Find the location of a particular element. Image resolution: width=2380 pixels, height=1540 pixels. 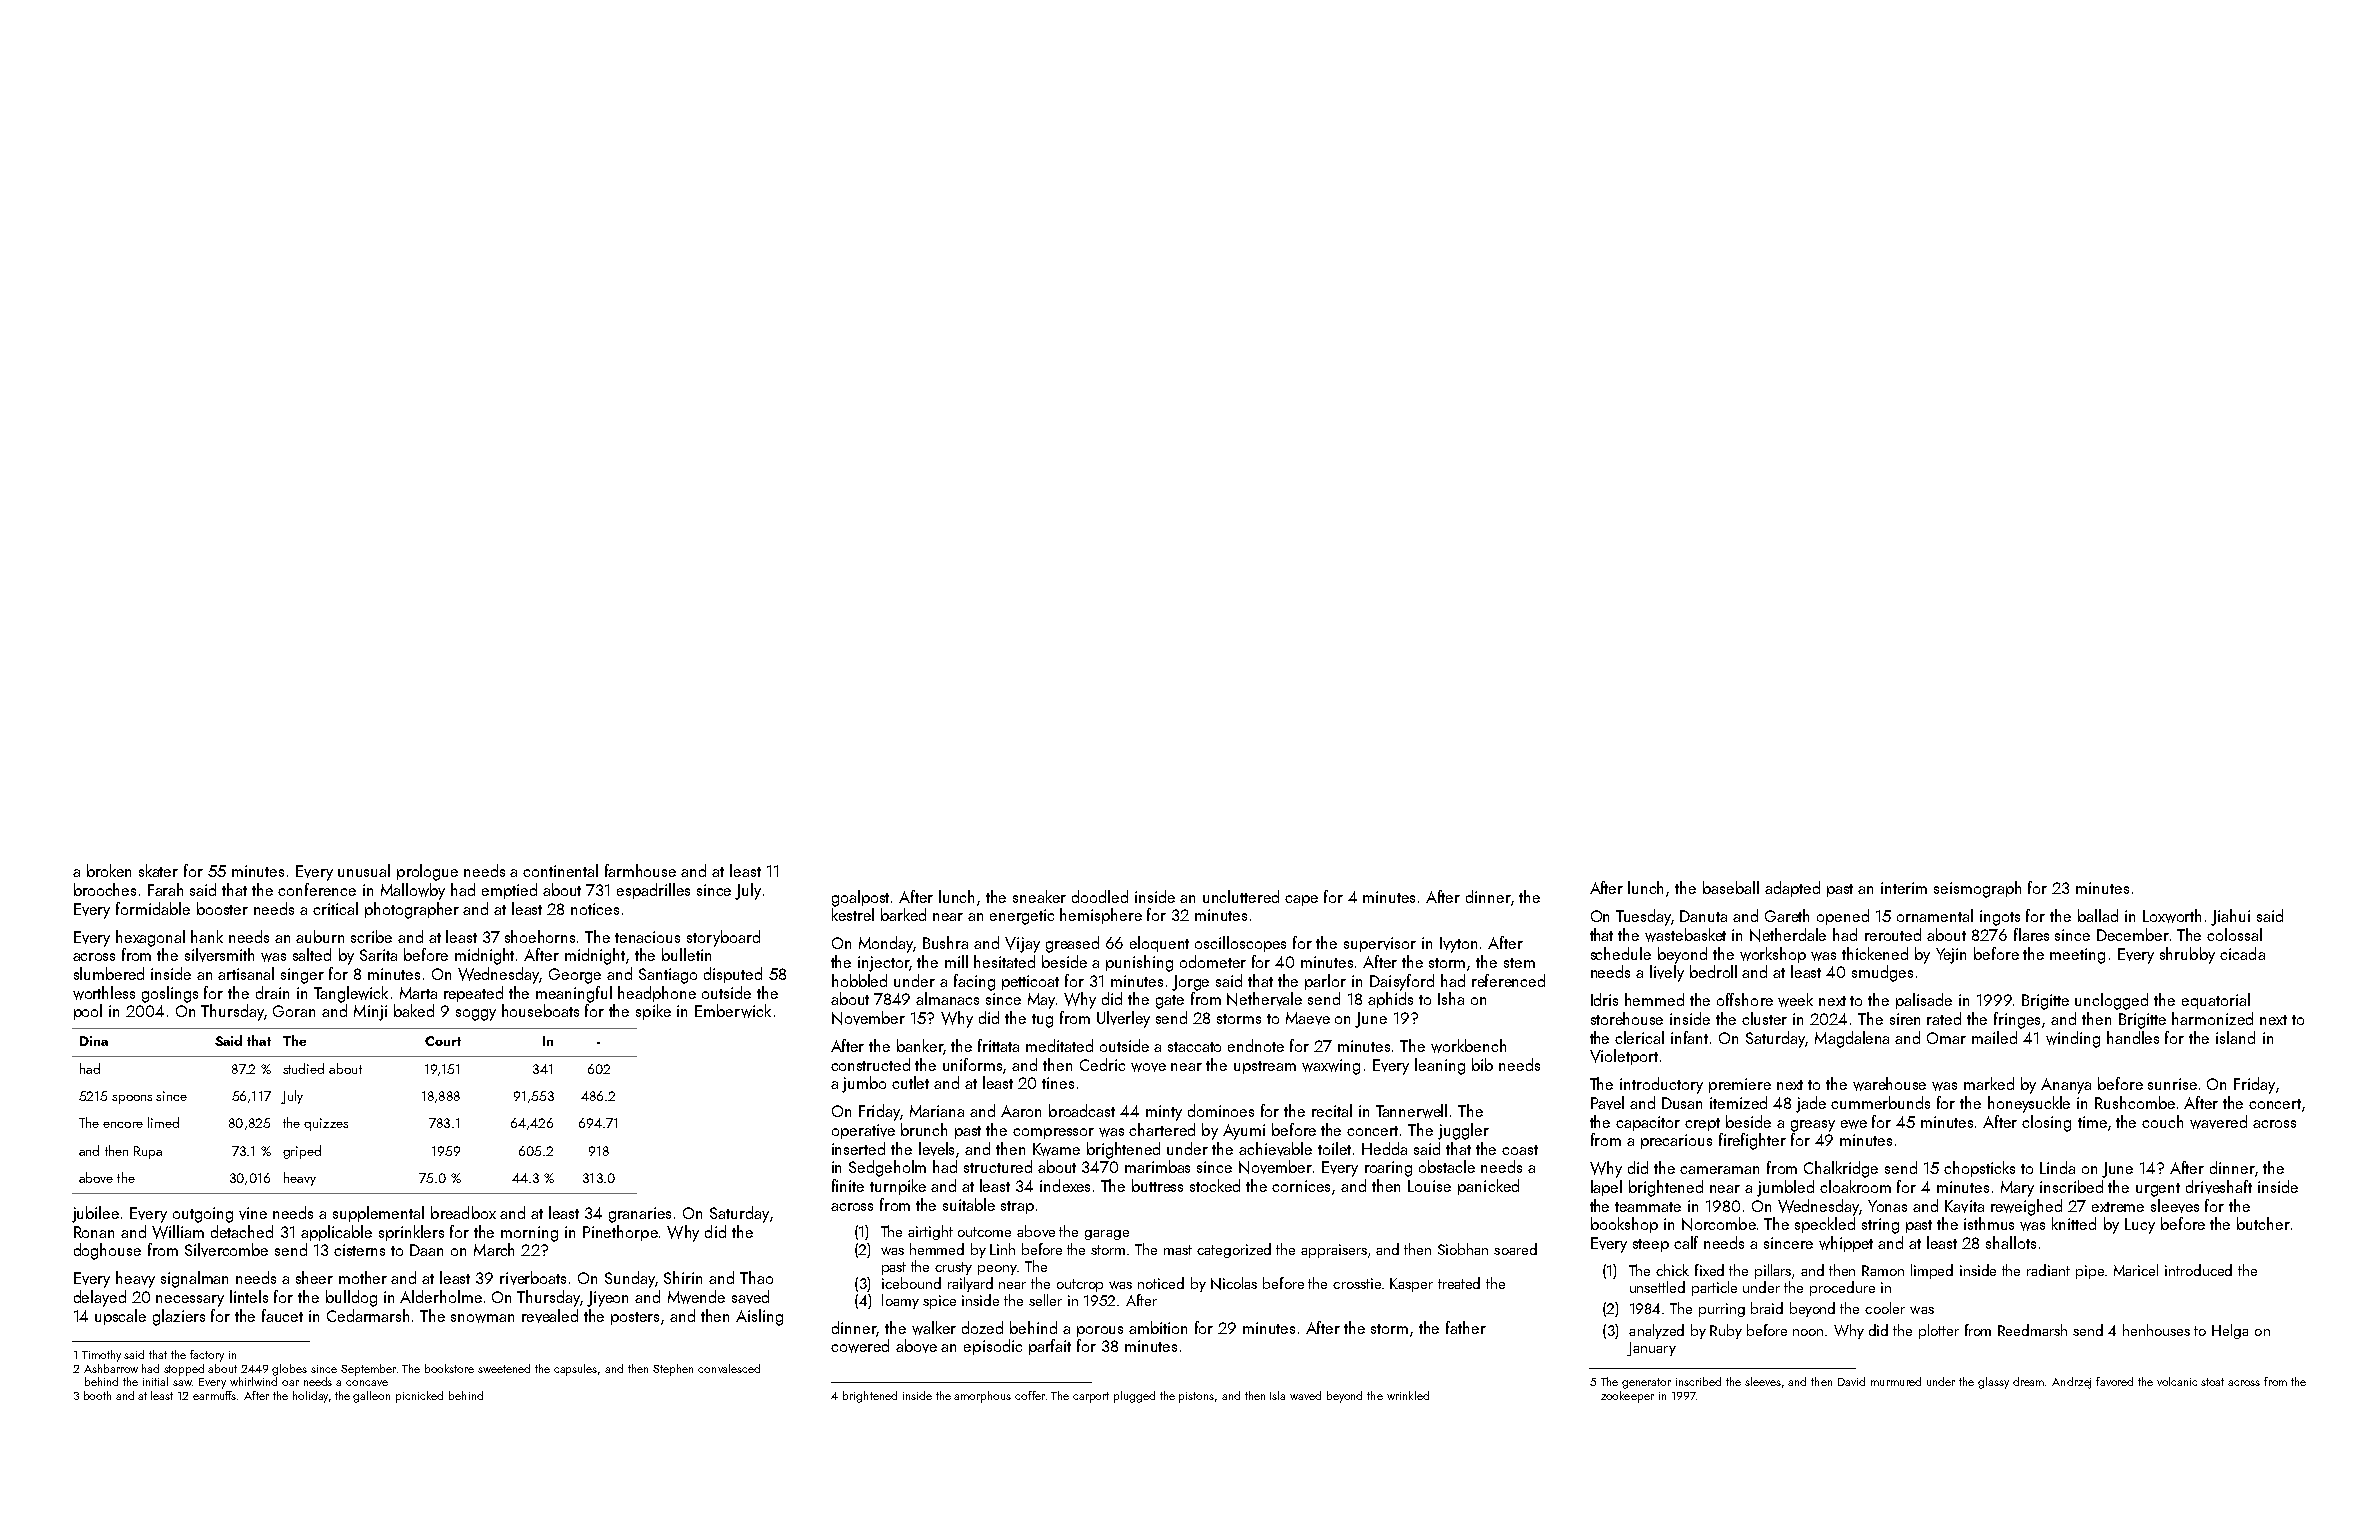

turnpike is located at coordinates (898, 1187).
